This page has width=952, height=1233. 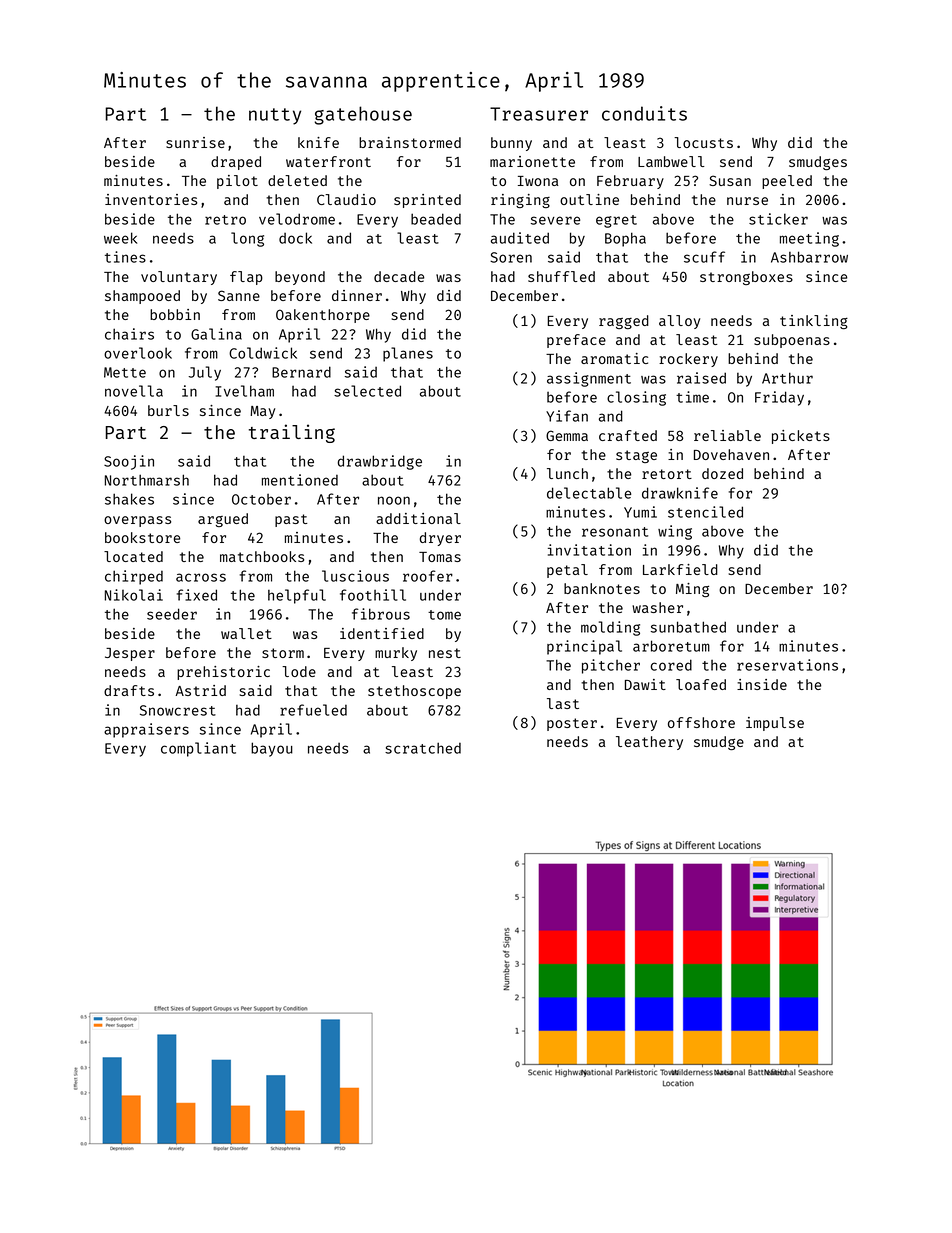 What do you see at coordinates (657, 607) in the page?
I see `washer` at bounding box center [657, 607].
